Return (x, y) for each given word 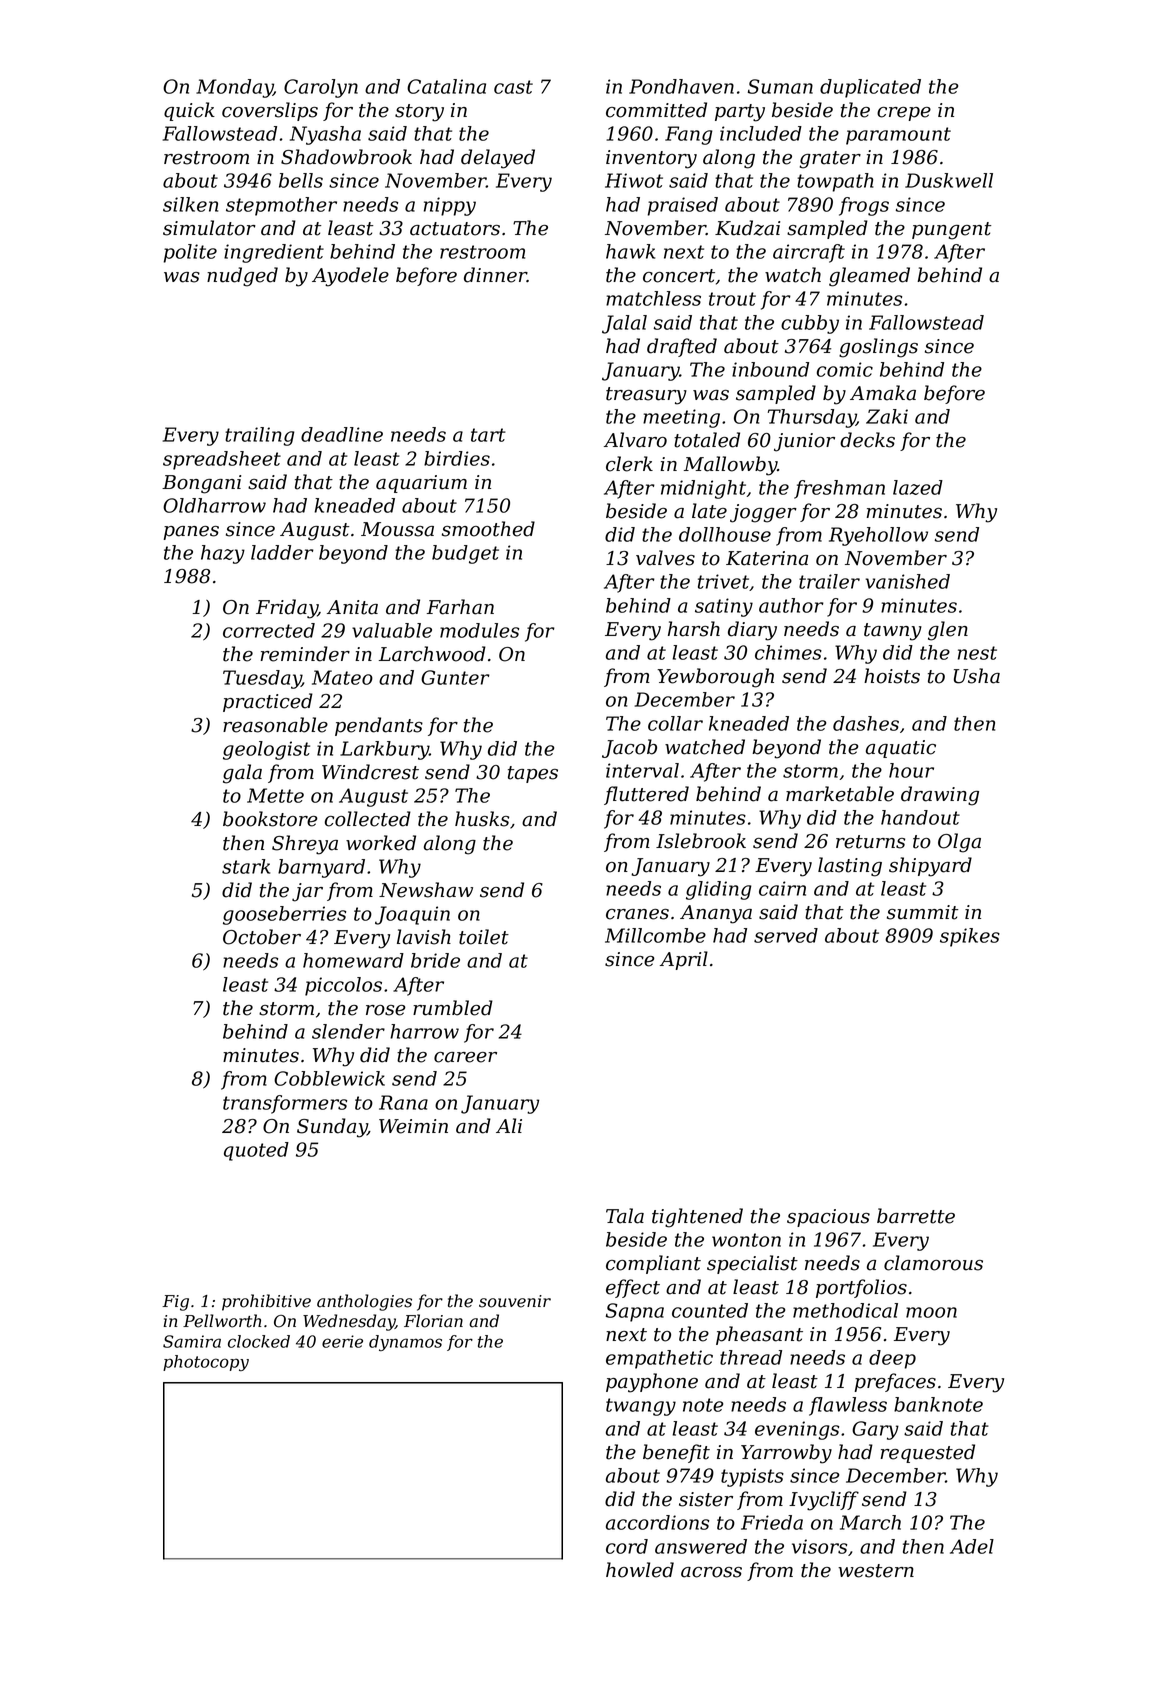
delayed (498, 159)
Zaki (887, 416)
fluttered (646, 795)
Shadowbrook (346, 157)
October (262, 937)
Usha (977, 676)
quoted (256, 1151)
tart (488, 435)
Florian (433, 1321)
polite (190, 253)
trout (732, 299)
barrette (916, 1216)
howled (640, 1570)
